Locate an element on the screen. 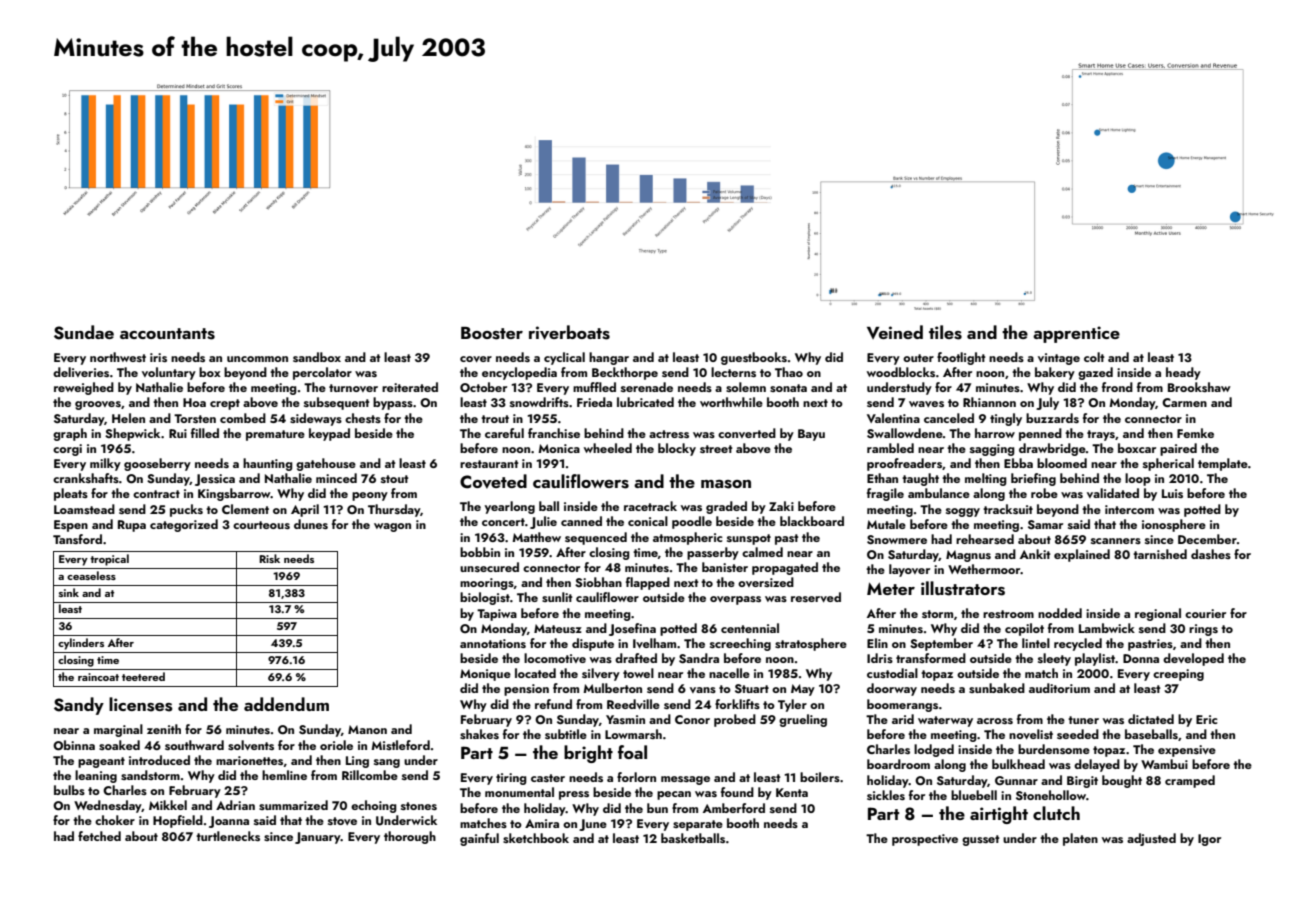 The width and height of the screenshot is (1308, 924). accountants is located at coordinates (167, 334).
